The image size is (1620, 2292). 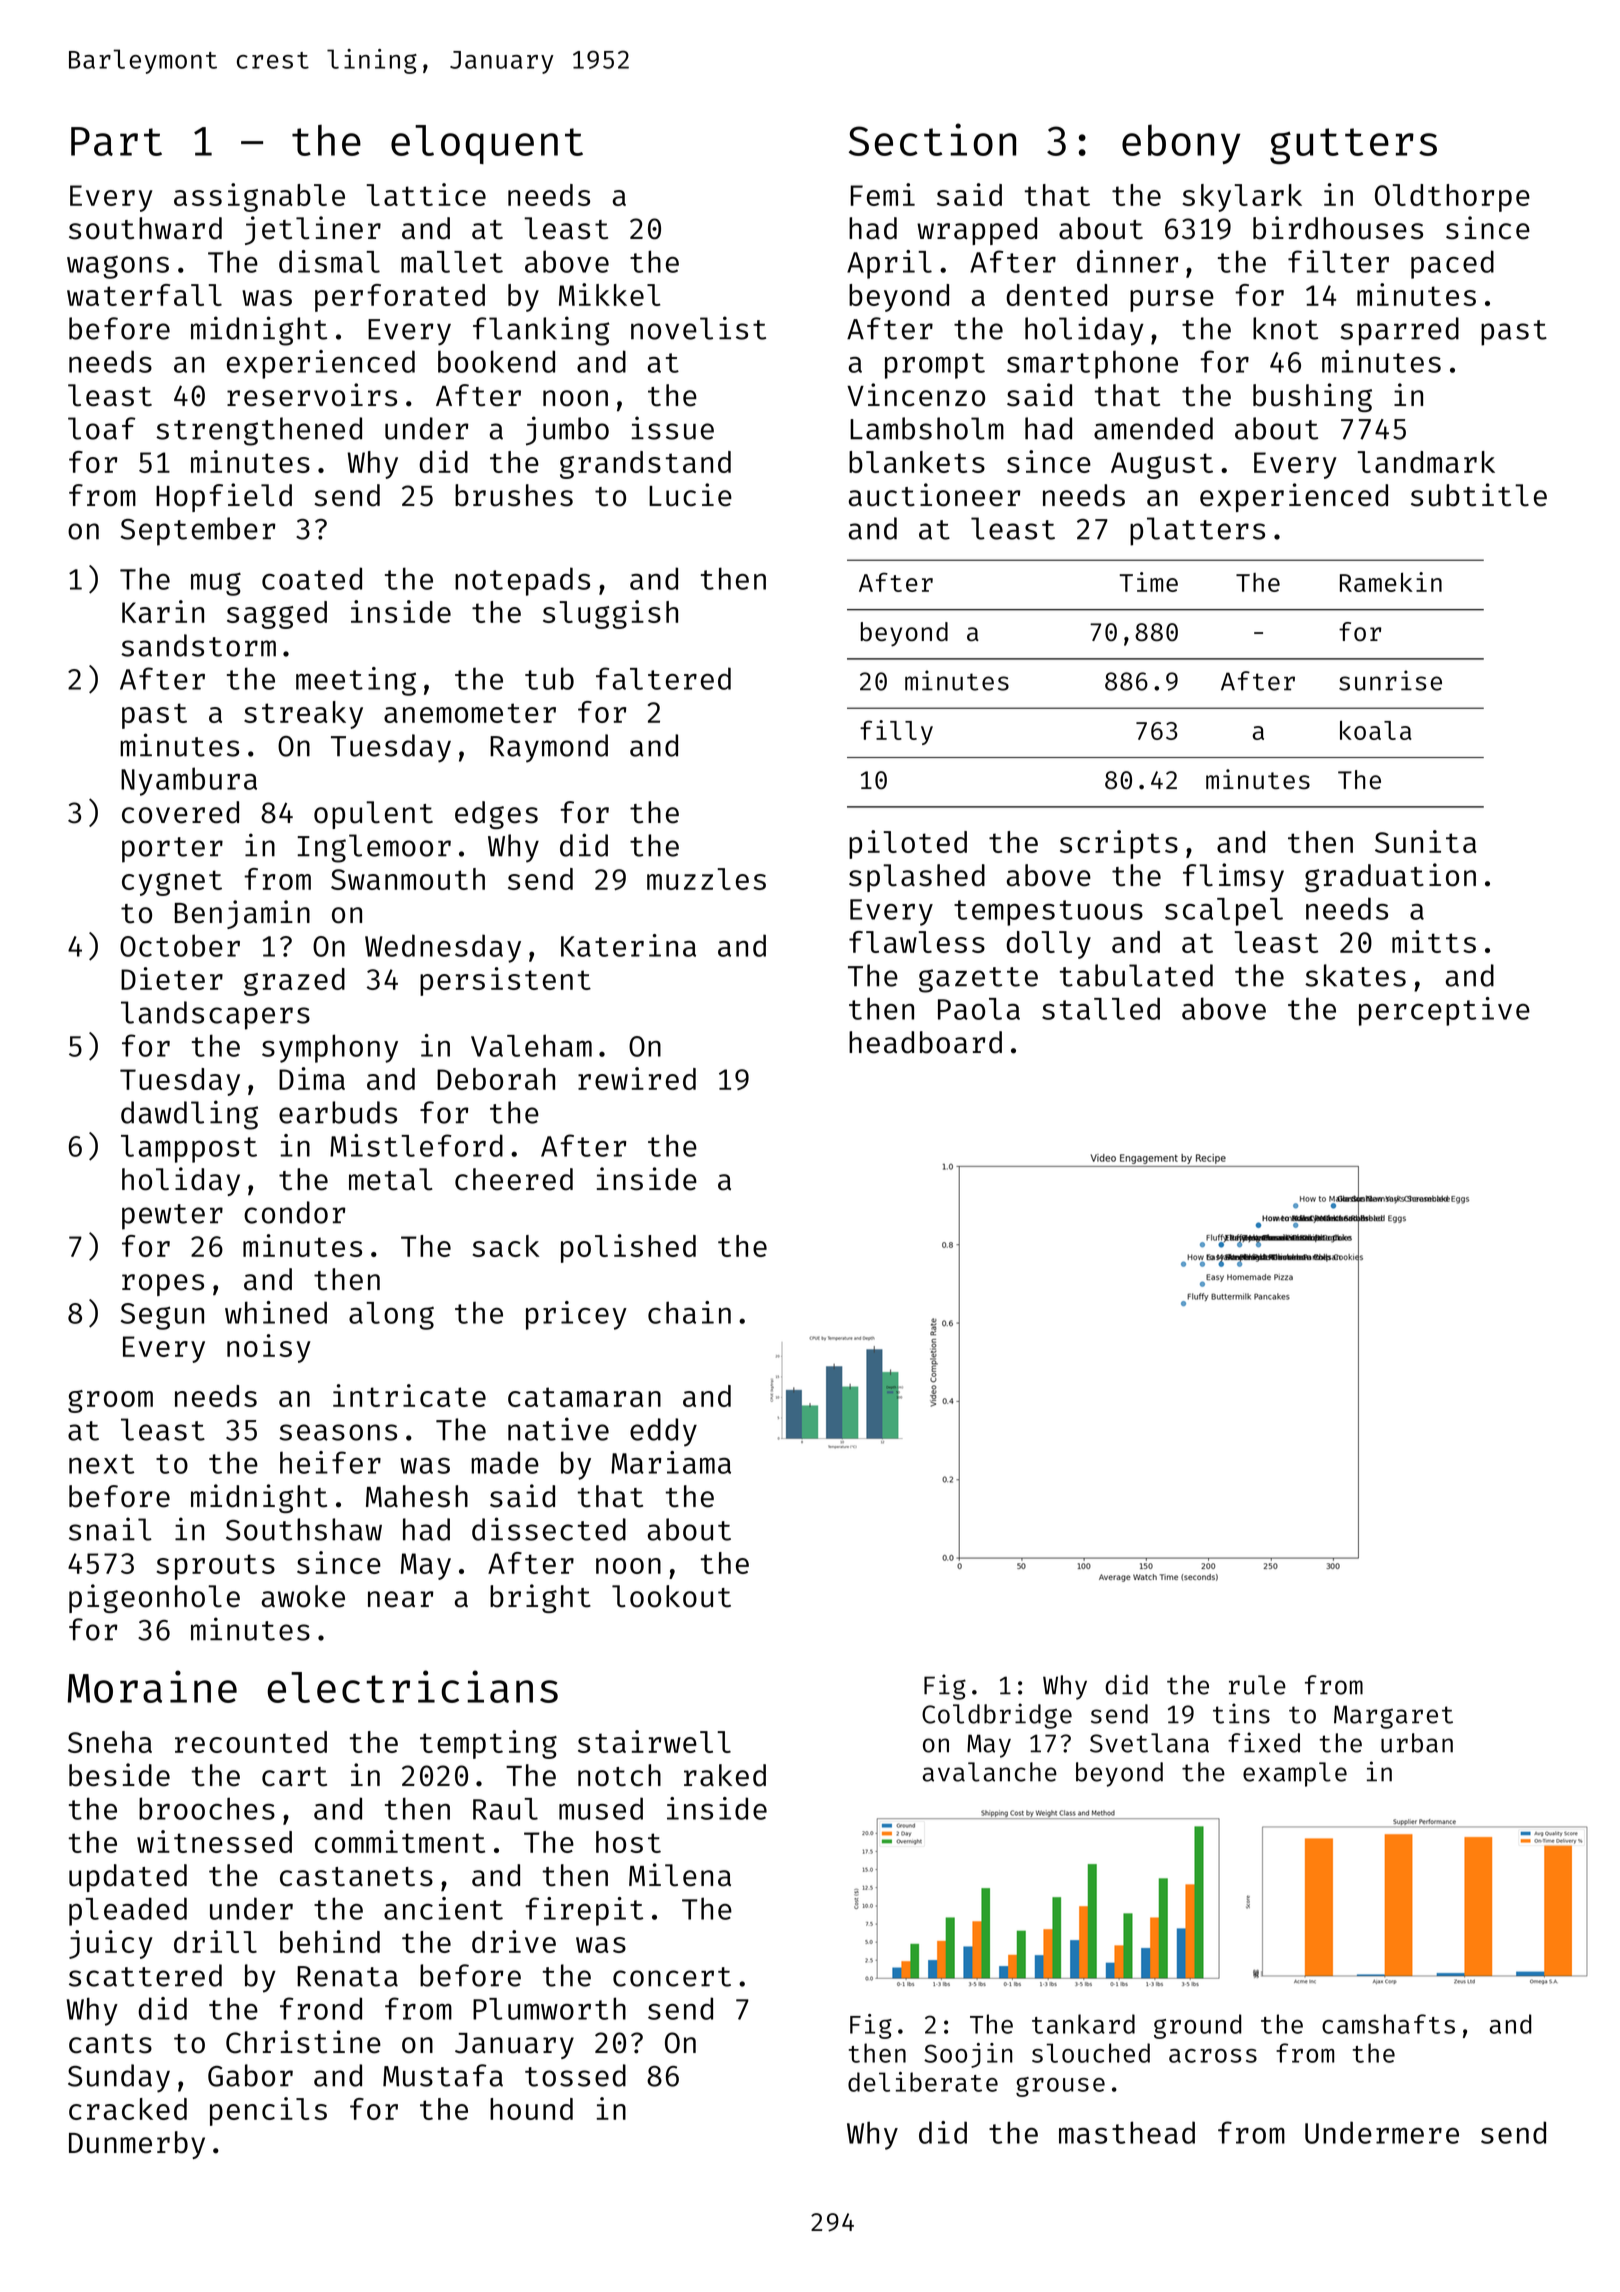 What do you see at coordinates (294, 982) in the document?
I see `grazed` at bounding box center [294, 982].
